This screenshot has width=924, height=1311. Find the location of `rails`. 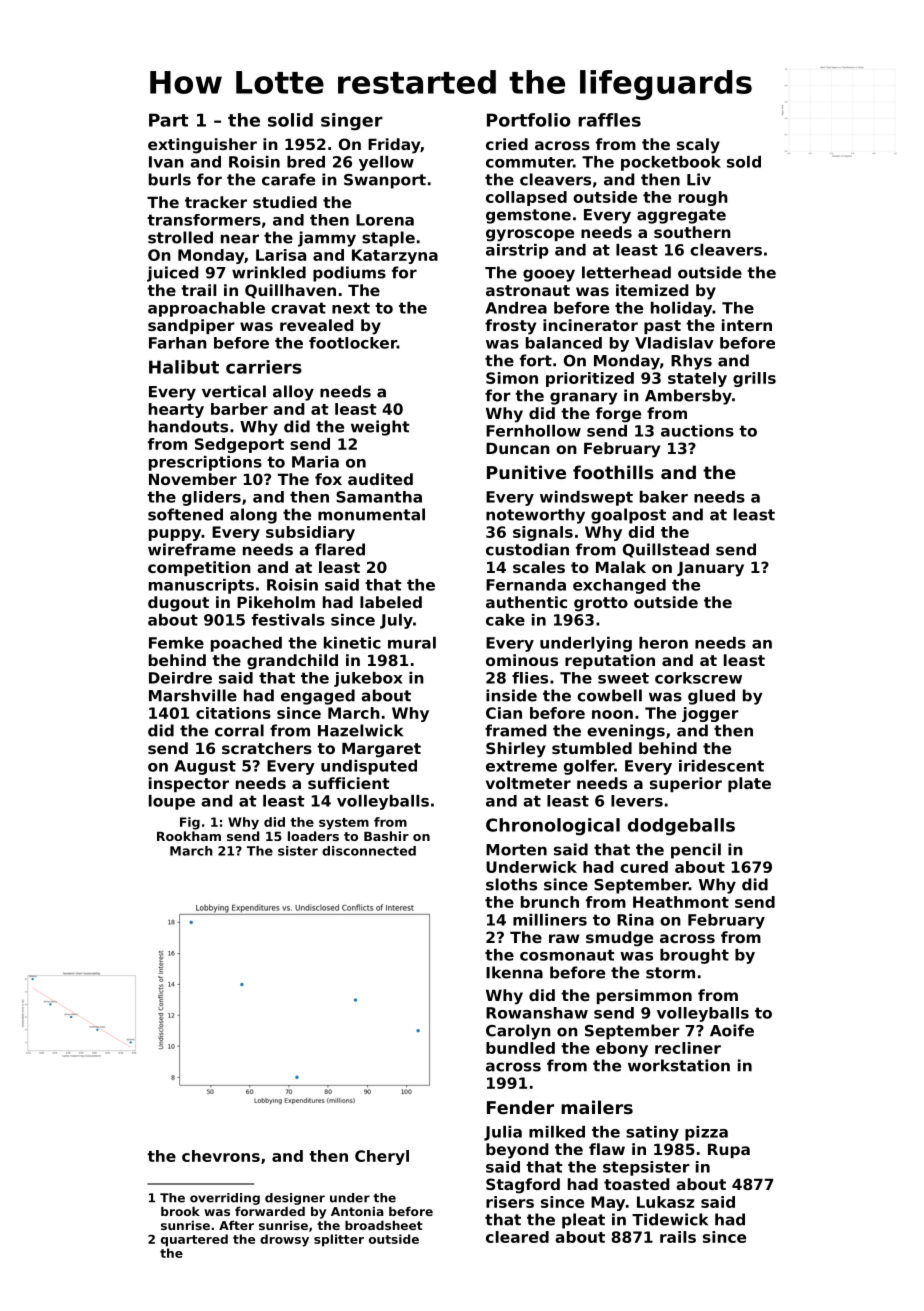

rails is located at coordinates (678, 1237).
